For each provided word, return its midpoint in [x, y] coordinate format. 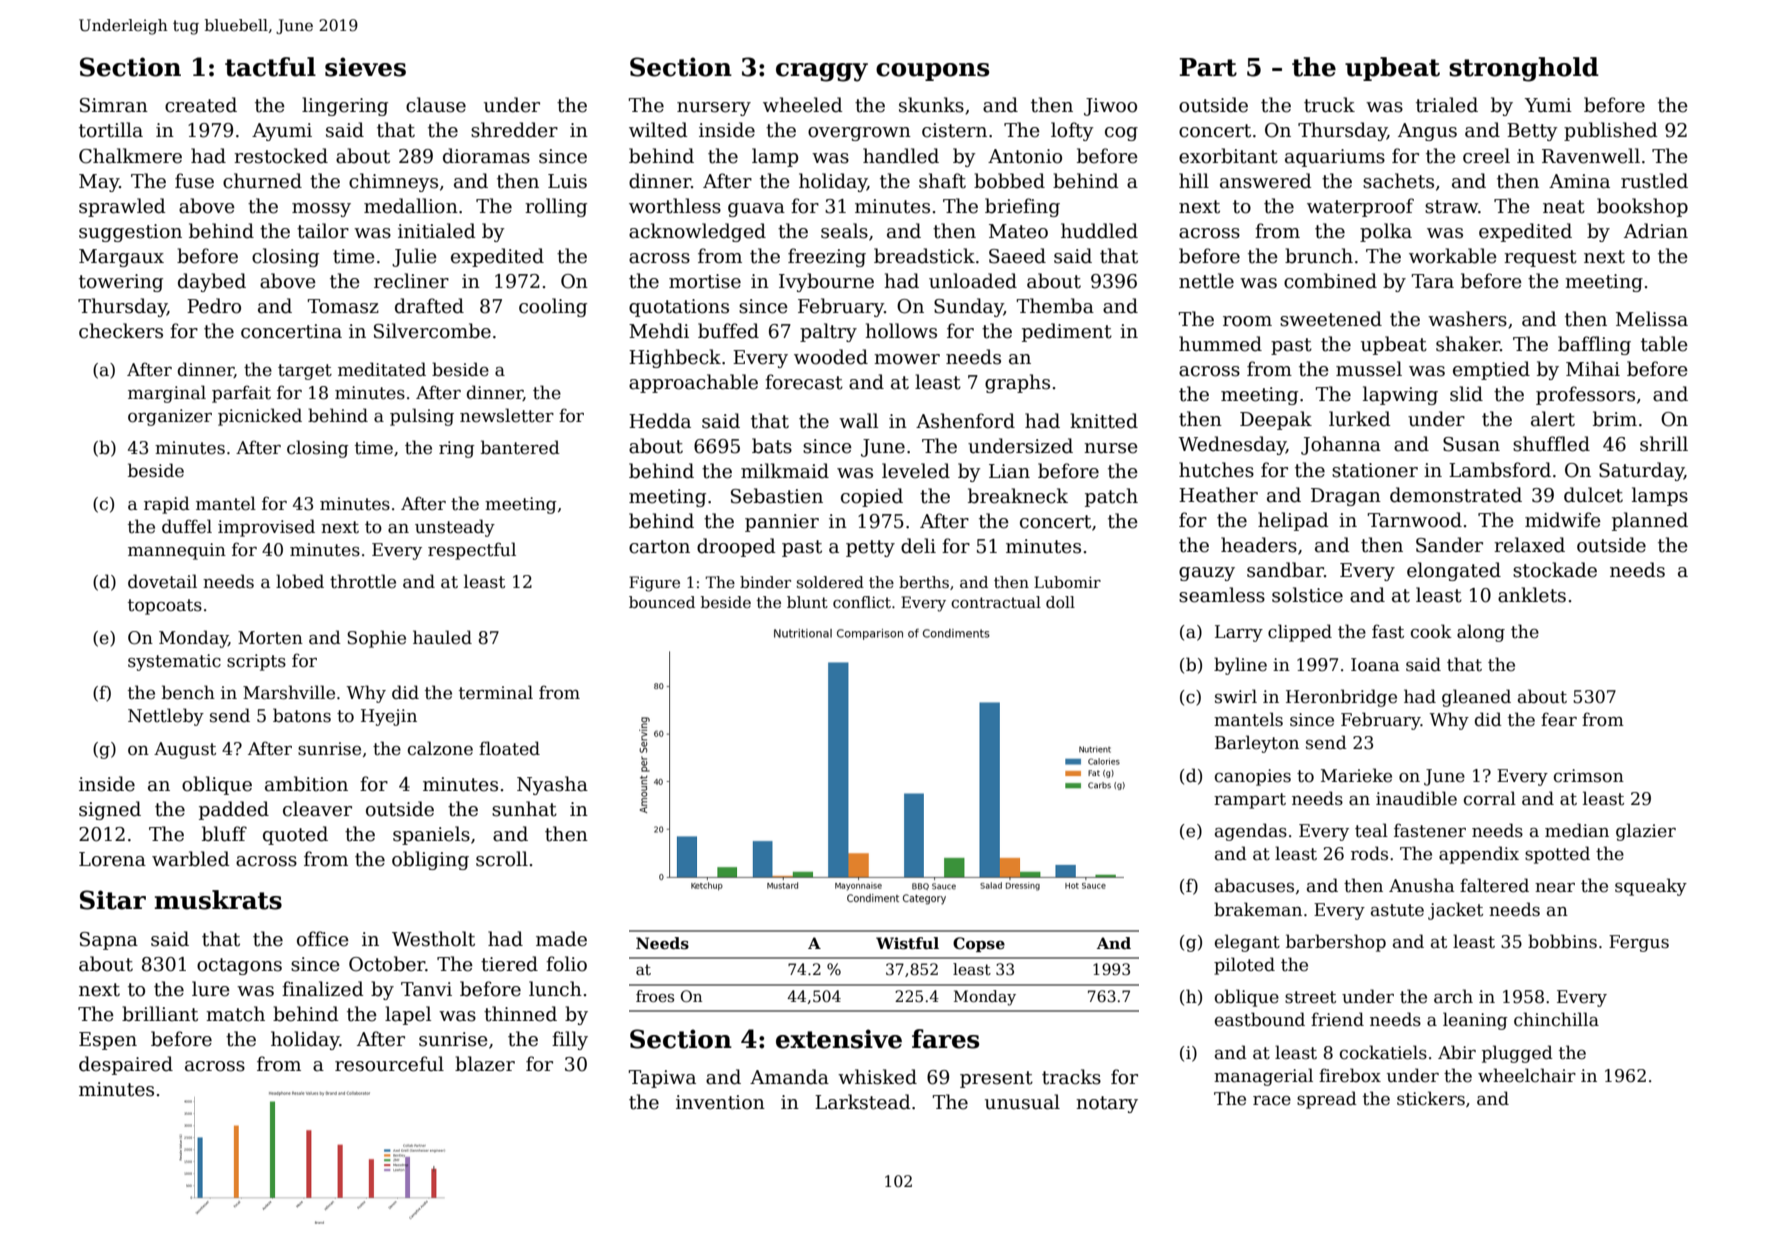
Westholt [433, 939]
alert [1553, 419]
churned [262, 181]
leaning [1475, 1021]
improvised [266, 528]
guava [756, 210]
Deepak [1276, 420]
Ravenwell [1591, 156]
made [561, 939]
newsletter [507, 415]
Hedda [660, 421]
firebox [1350, 1075]
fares [945, 1039]
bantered [520, 447]
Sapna [109, 941]
